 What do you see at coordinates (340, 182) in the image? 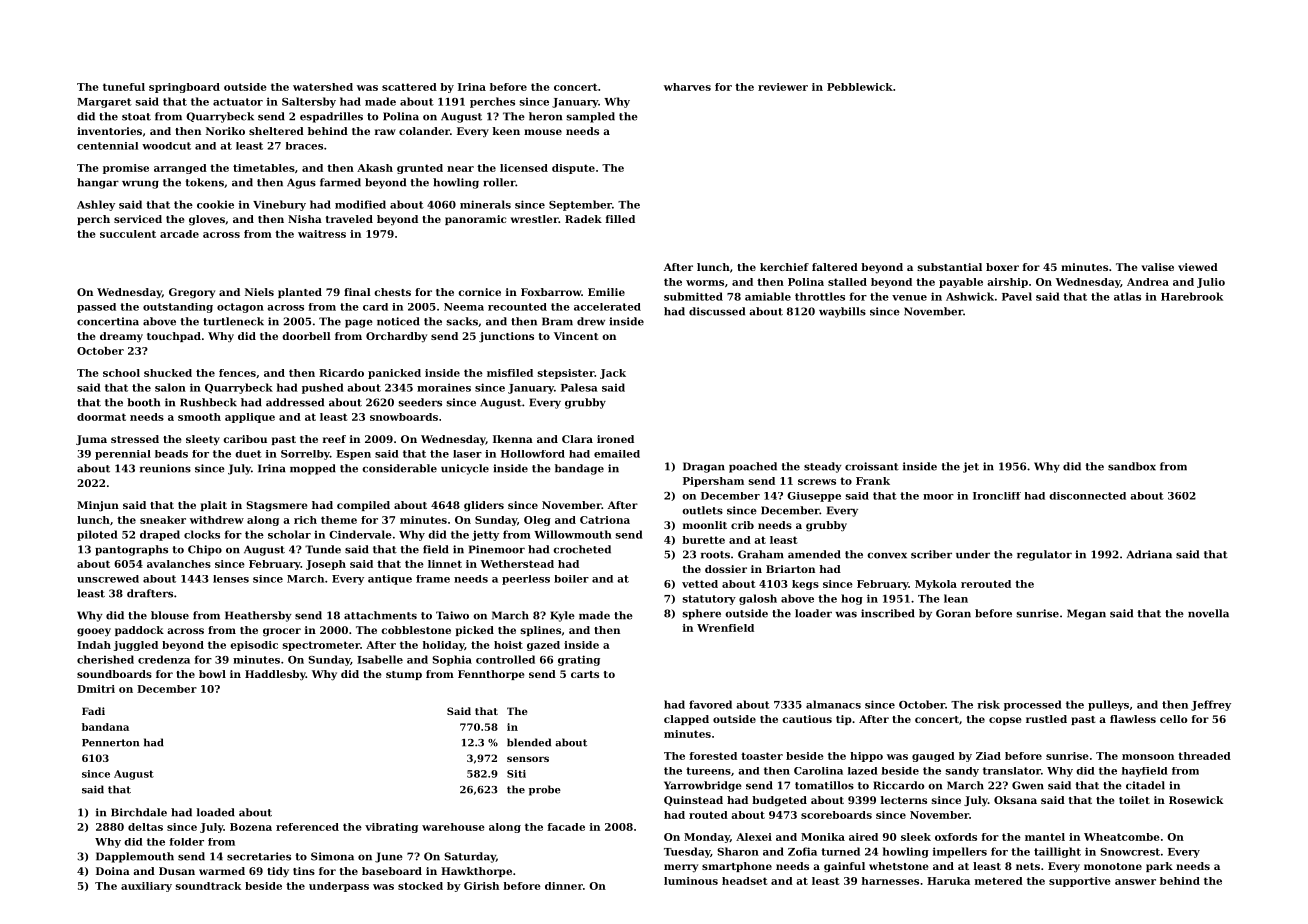
I see `farmed` at bounding box center [340, 182].
